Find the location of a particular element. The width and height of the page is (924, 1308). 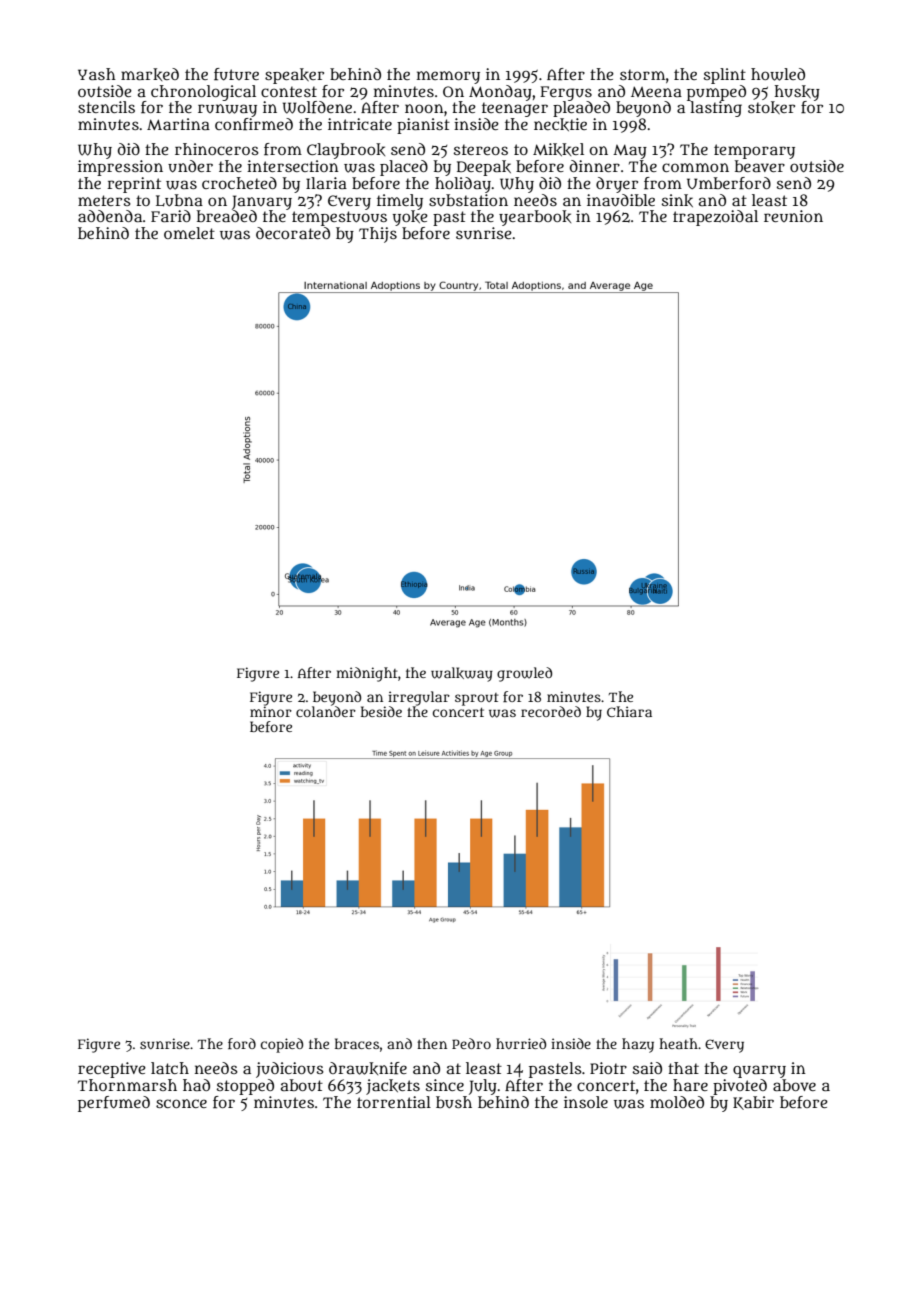

sconce is located at coordinates (181, 1103).
